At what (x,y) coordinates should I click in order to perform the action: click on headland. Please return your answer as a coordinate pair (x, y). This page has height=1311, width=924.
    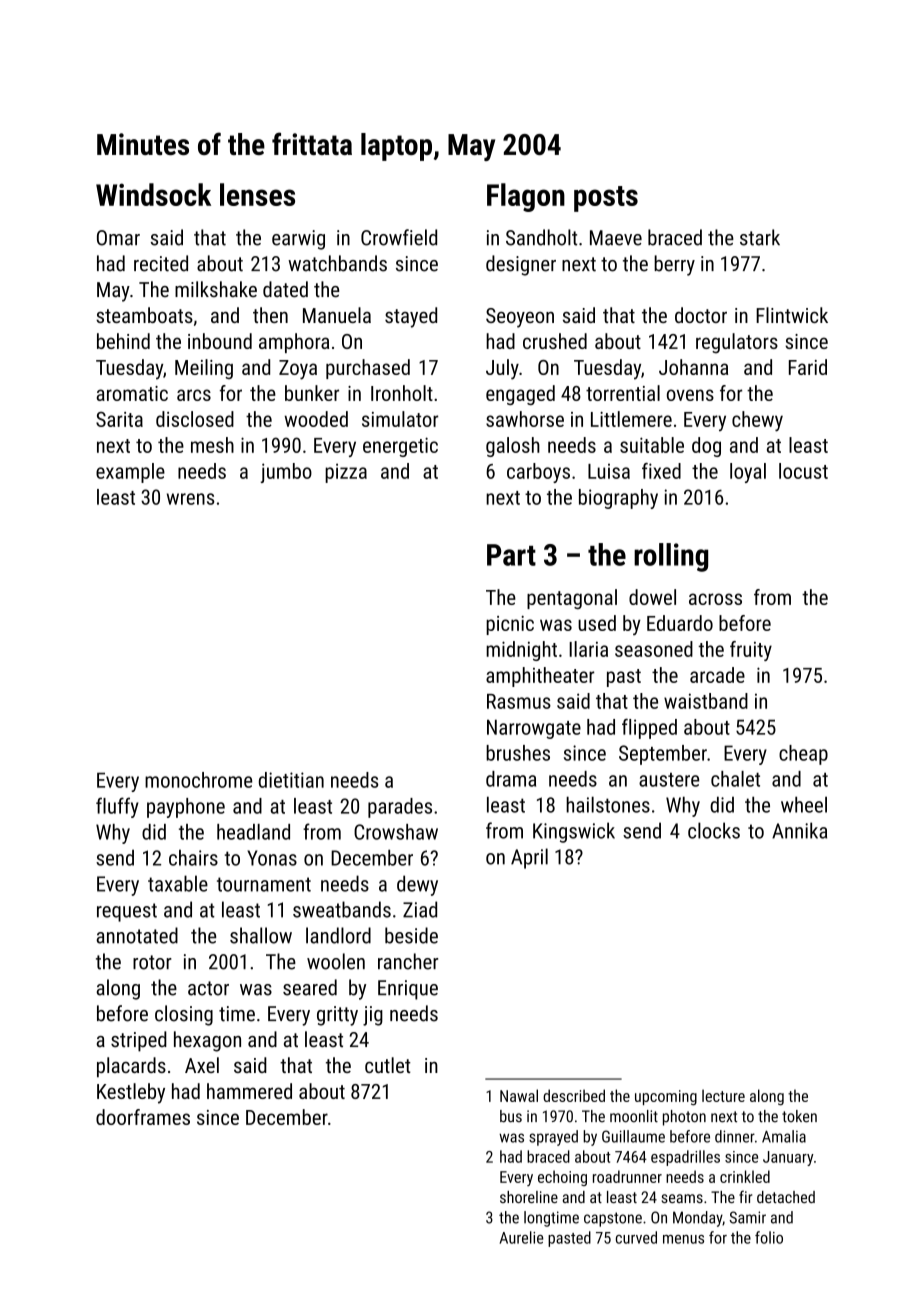
    Looking at the image, I should click on (253, 832).
